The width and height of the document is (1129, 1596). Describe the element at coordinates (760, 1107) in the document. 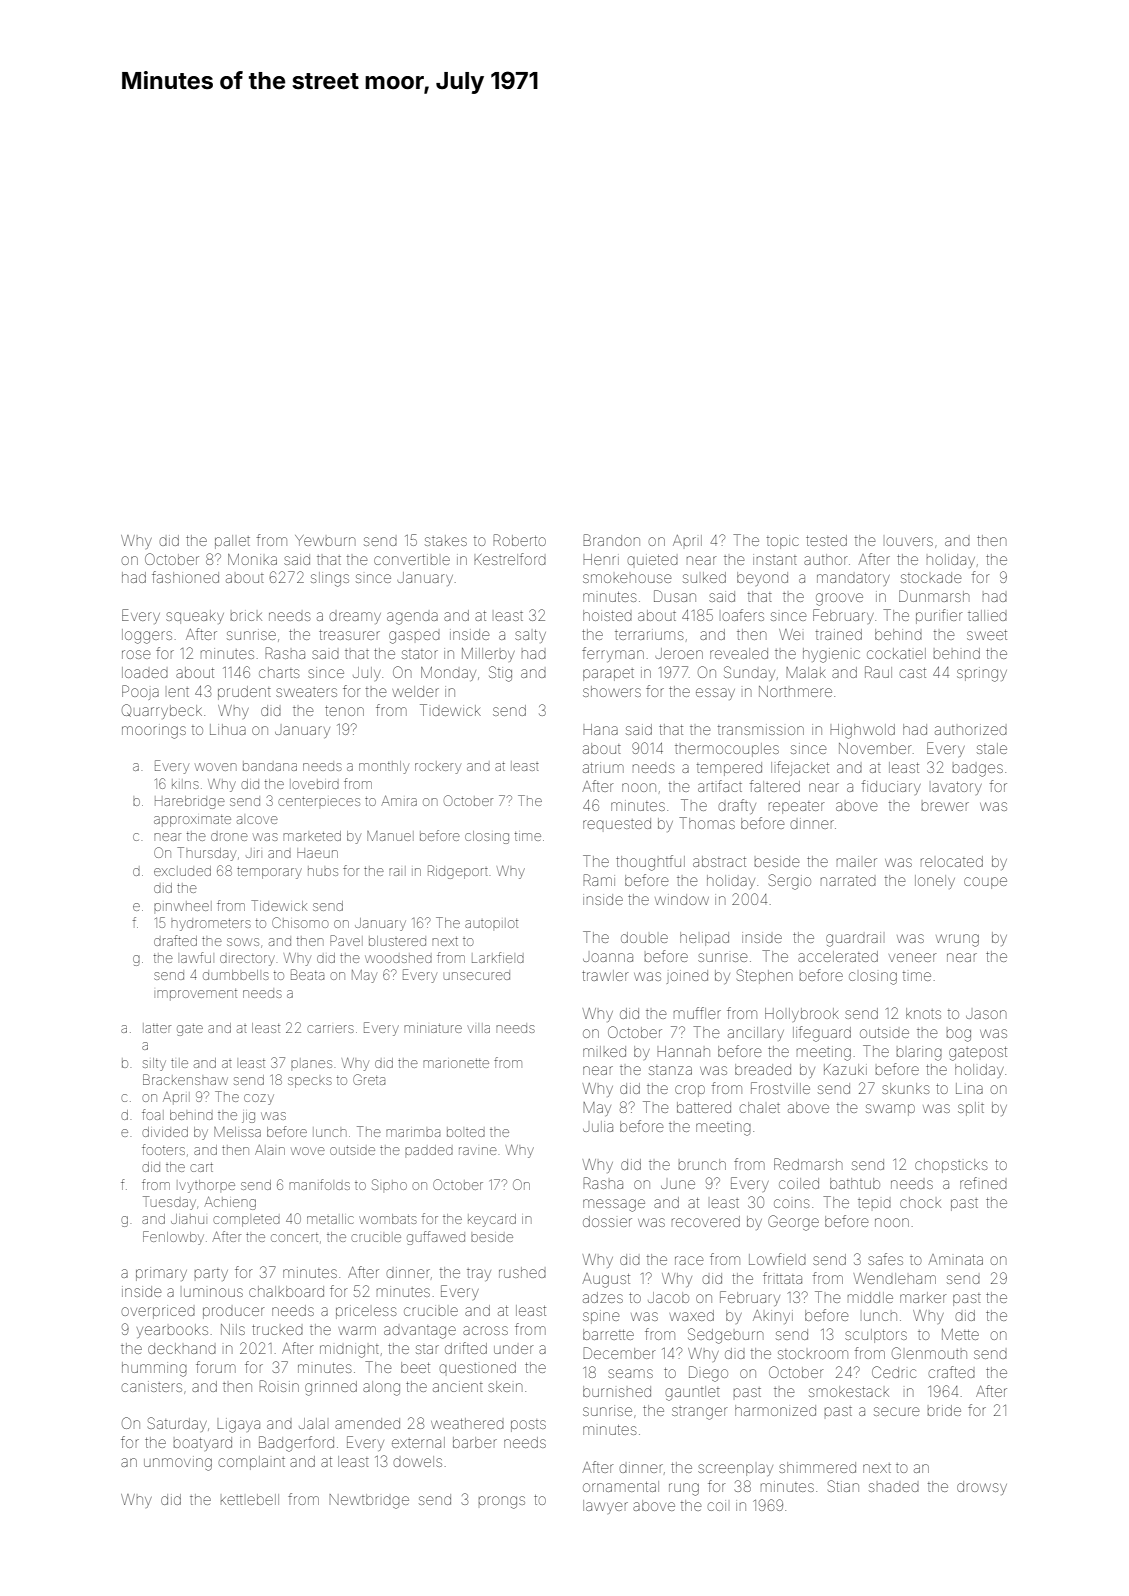

I see `chalet` at that location.
